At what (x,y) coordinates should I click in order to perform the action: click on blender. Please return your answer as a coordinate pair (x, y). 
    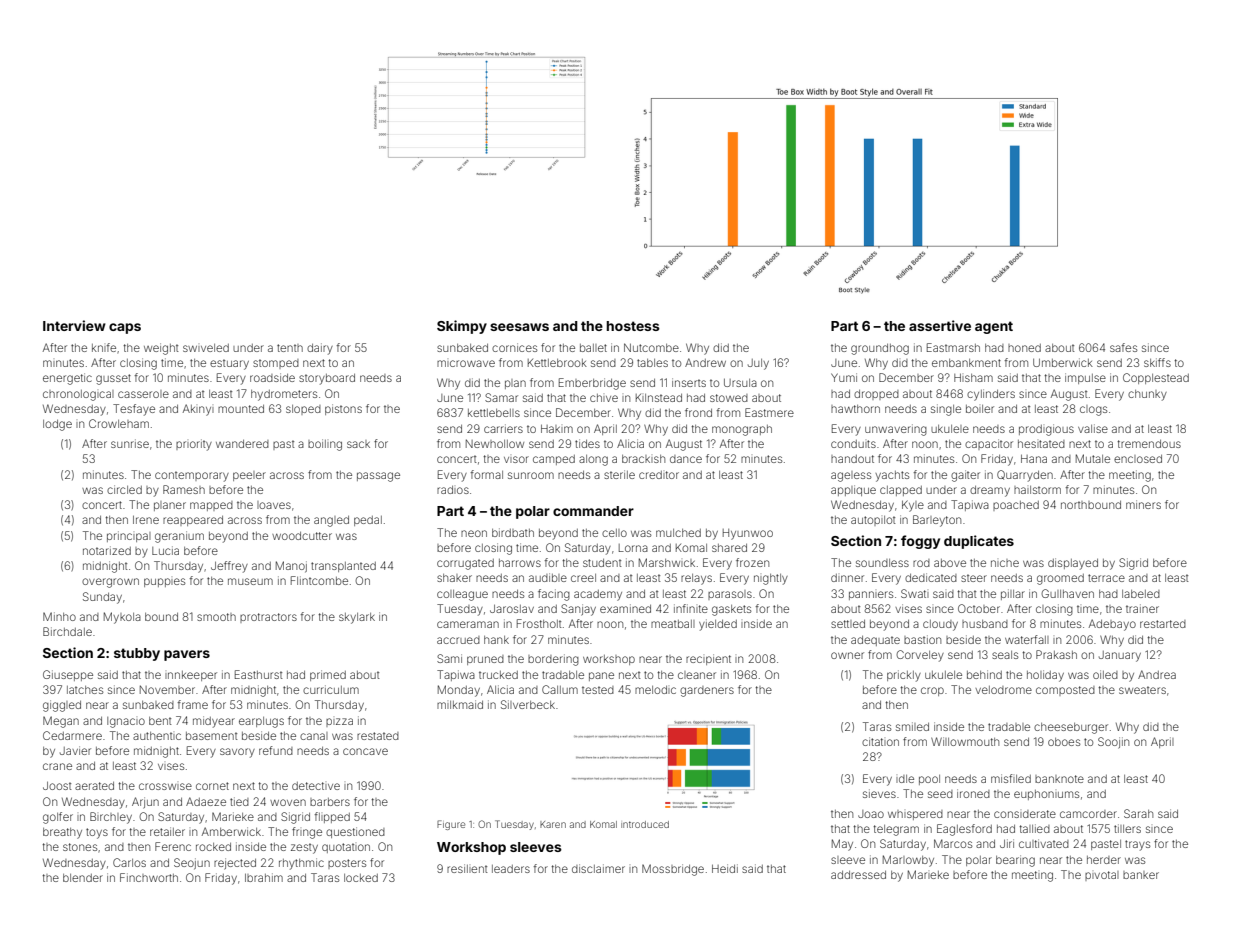
    Looking at the image, I should click on (83, 878).
